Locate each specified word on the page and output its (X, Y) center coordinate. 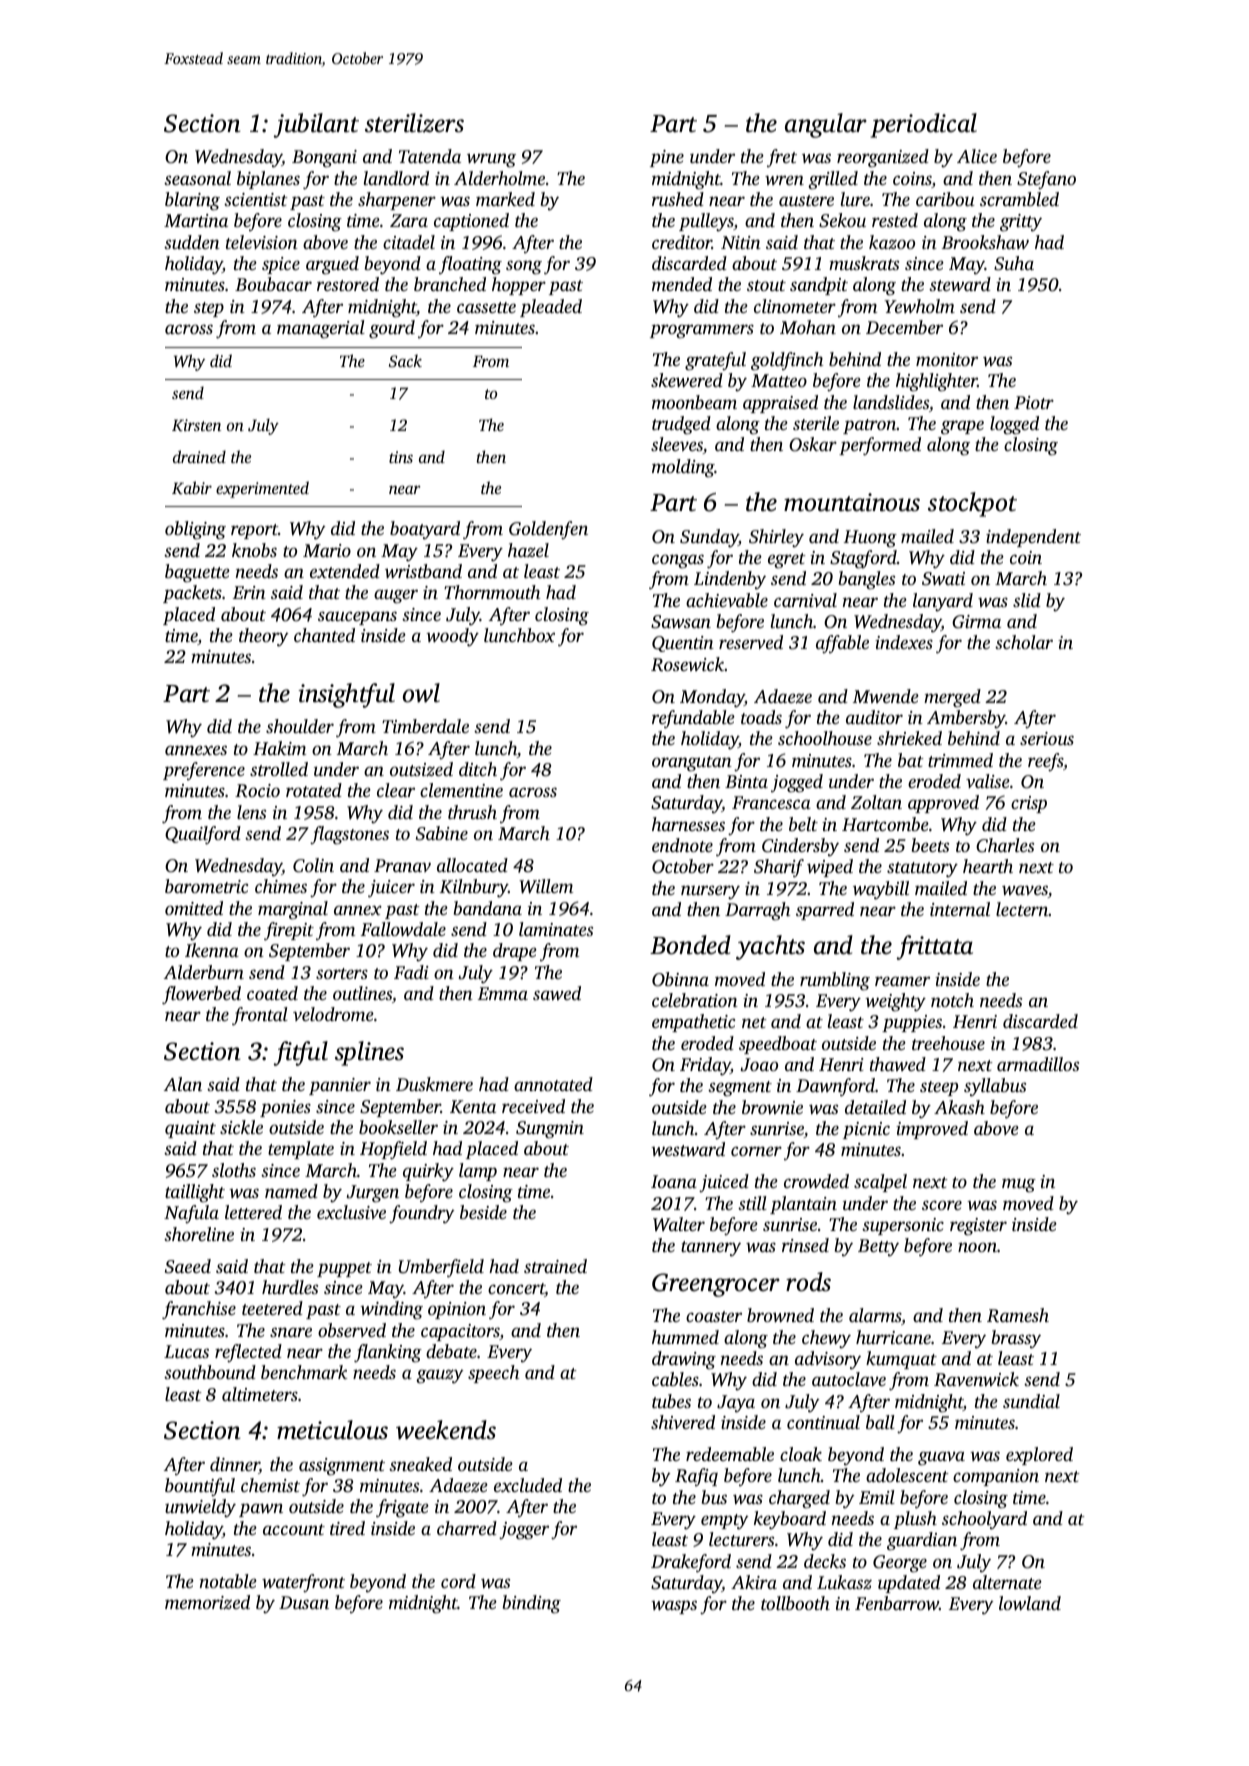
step (209, 309)
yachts (770, 947)
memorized (207, 1602)
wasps (674, 1607)
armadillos (1038, 1064)
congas (678, 561)
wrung (491, 160)
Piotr (1034, 402)
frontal (260, 1016)
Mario (327, 550)
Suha (1014, 263)
